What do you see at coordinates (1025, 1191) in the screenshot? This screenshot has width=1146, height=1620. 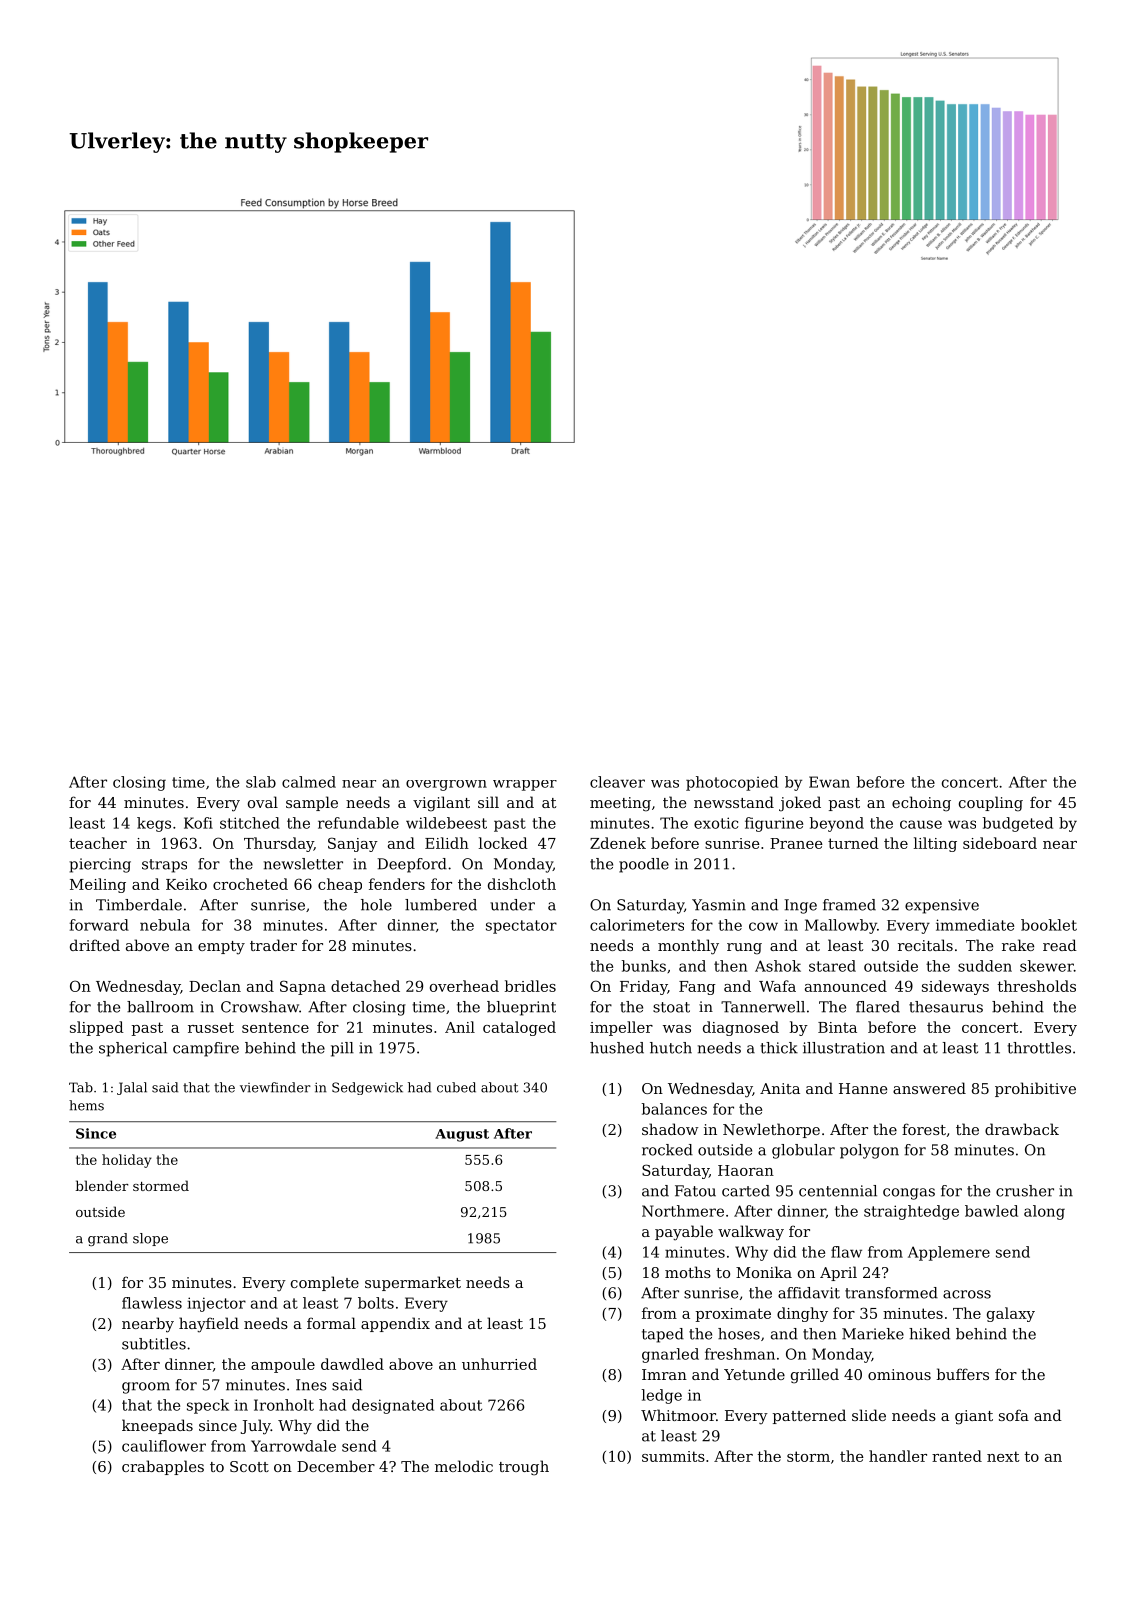 I see `crusher` at bounding box center [1025, 1191].
